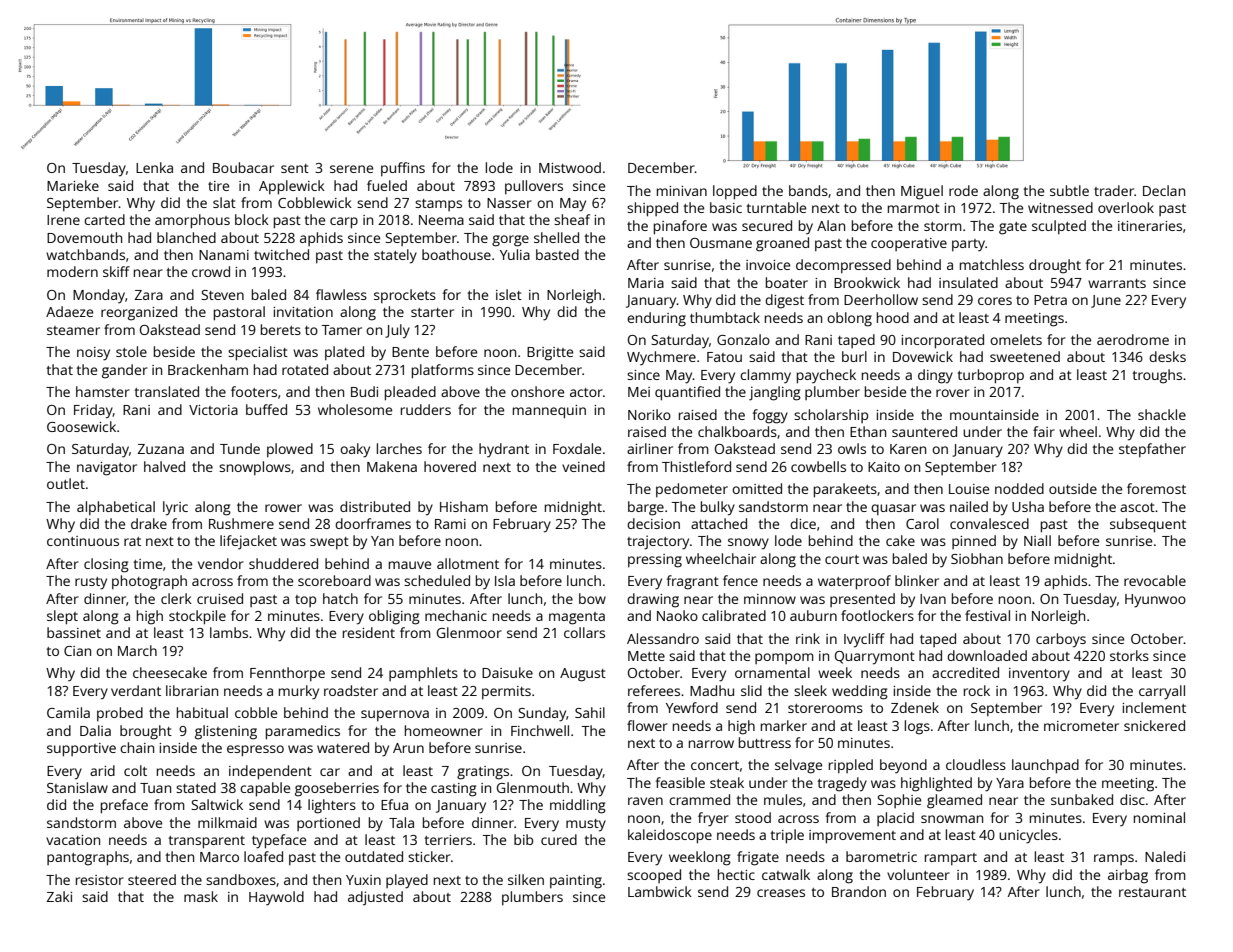 This screenshot has width=1233, height=952. Describe the element at coordinates (1165, 856) in the screenshot. I see `Naledi` at that location.
